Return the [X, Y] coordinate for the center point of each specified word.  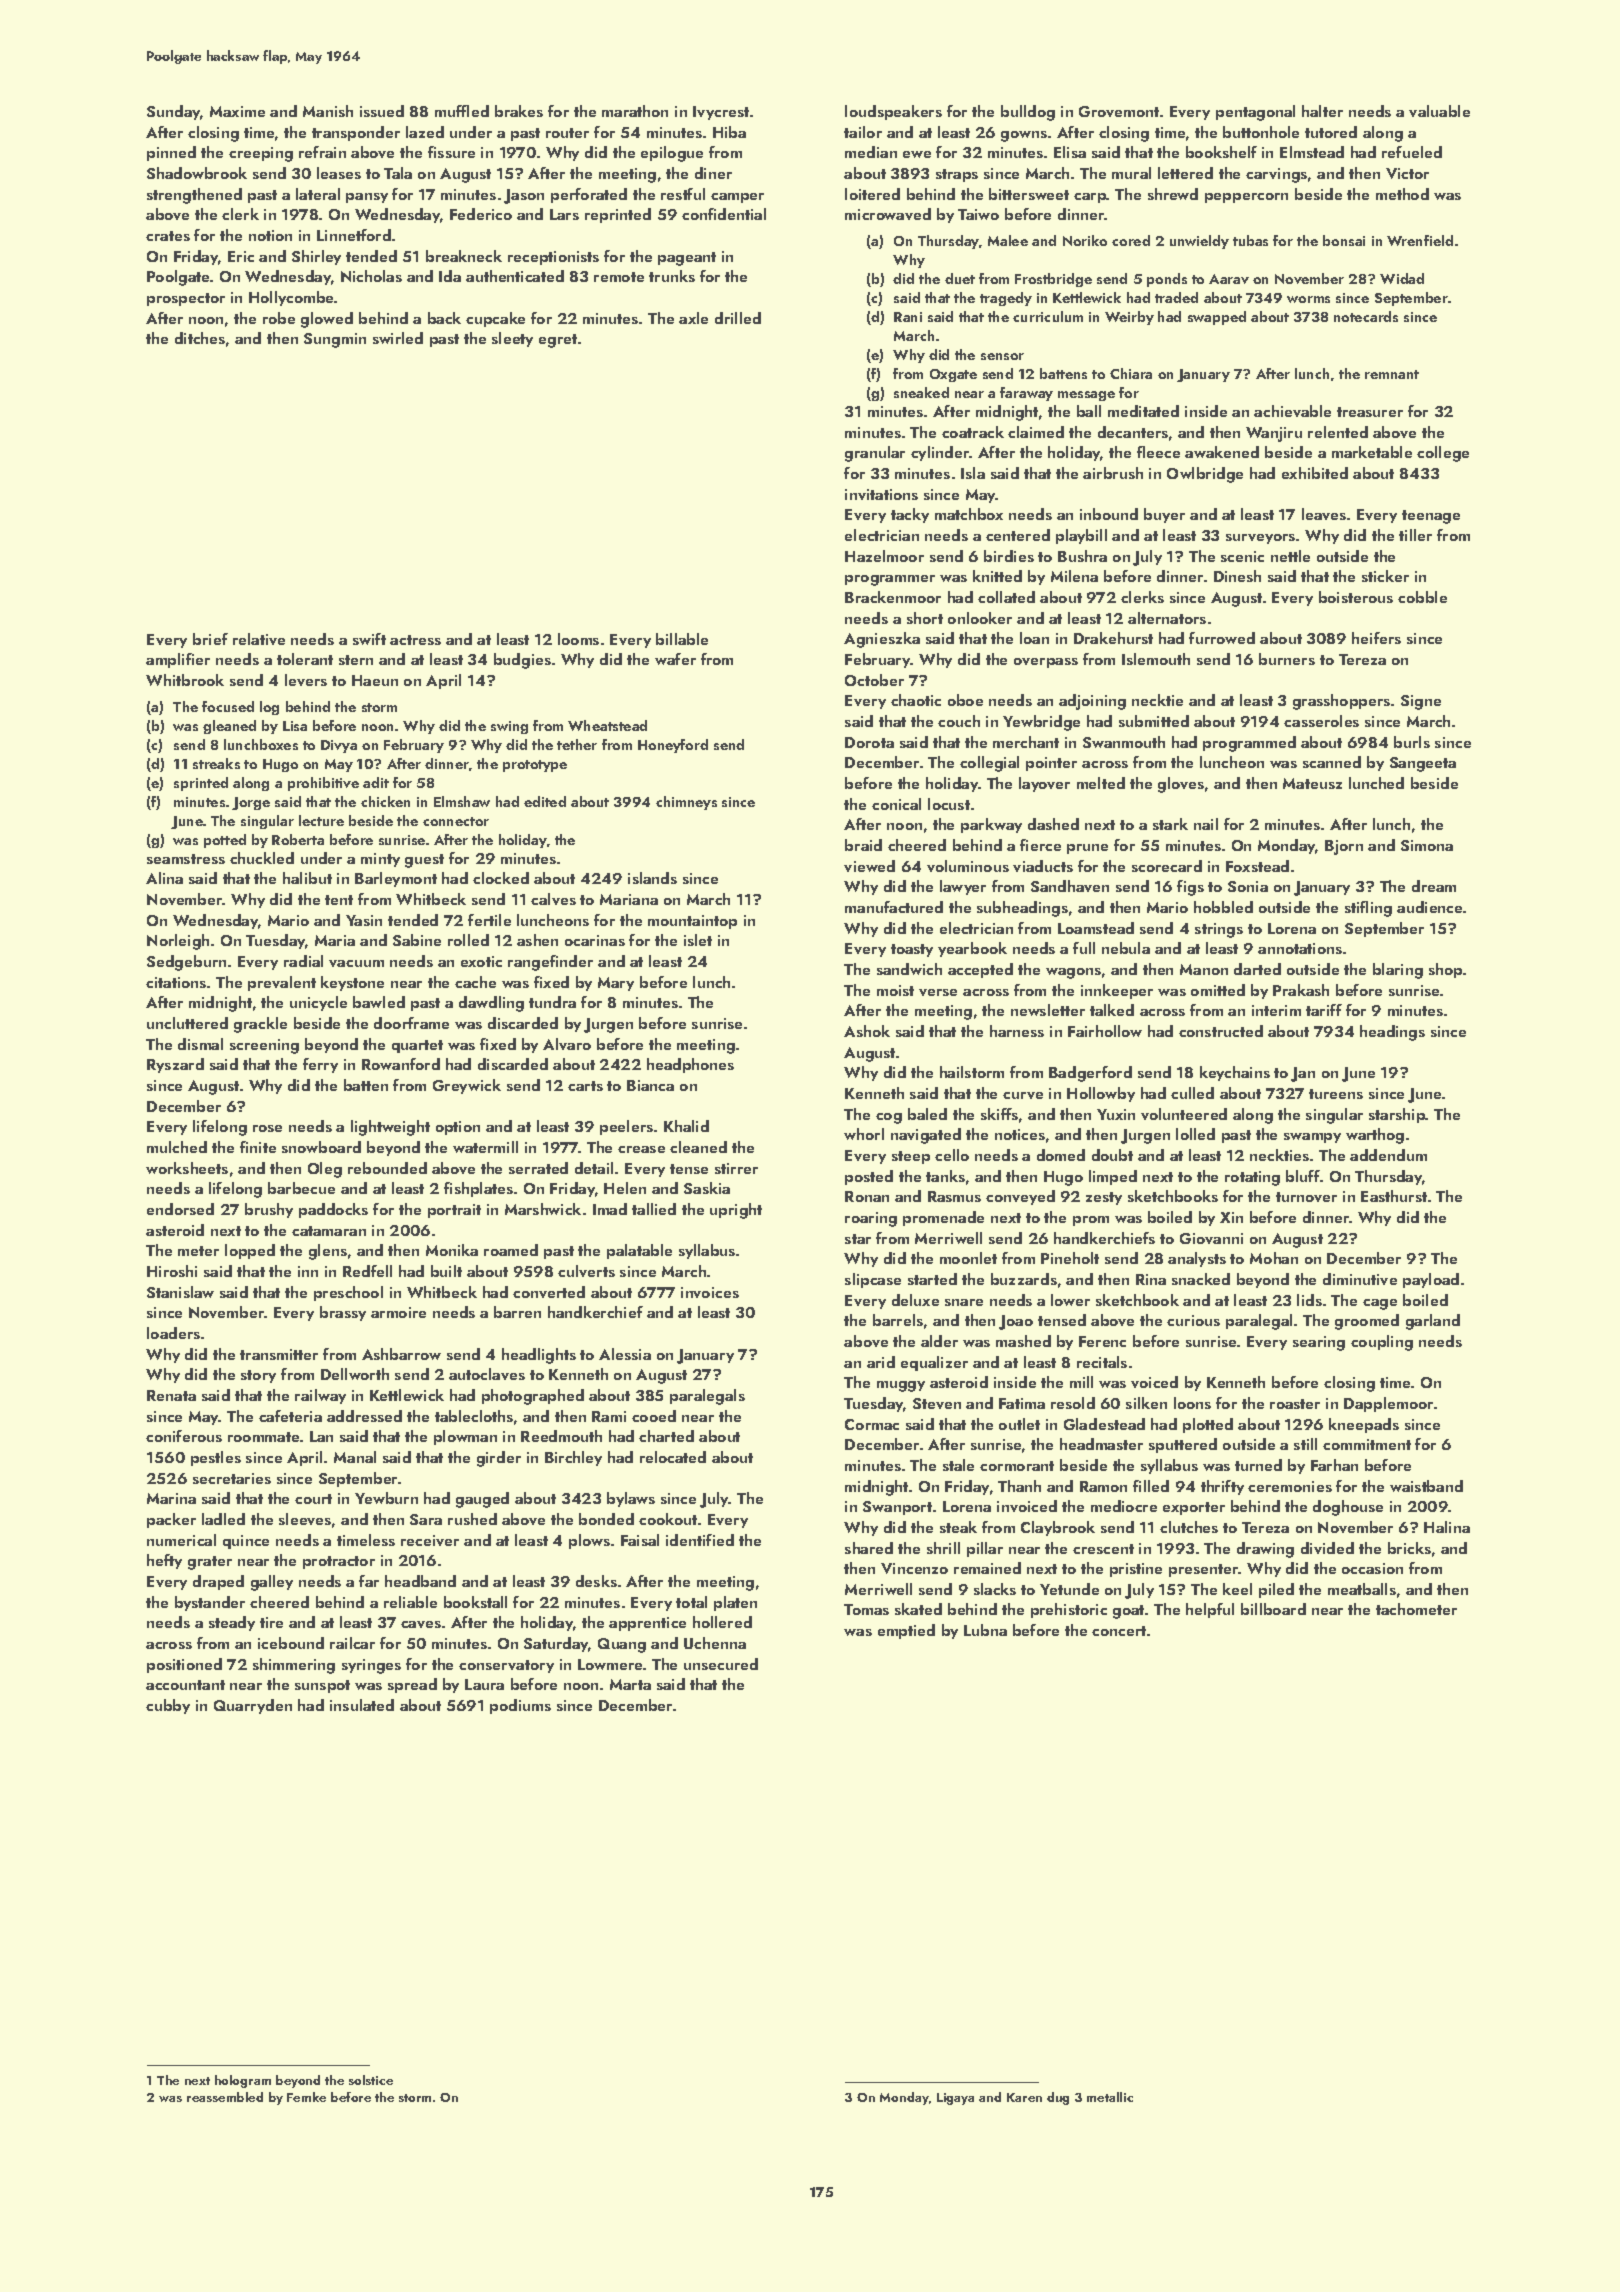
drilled [738, 318]
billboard [1273, 1609]
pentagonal [1255, 113]
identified [700, 1540]
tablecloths [474, 1416]
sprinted [201, 784]
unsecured [721, 1664]
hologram [243, 2081]
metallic [1110, 2097]
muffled [462, 111]
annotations [1300, 948]
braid [863, 845]
